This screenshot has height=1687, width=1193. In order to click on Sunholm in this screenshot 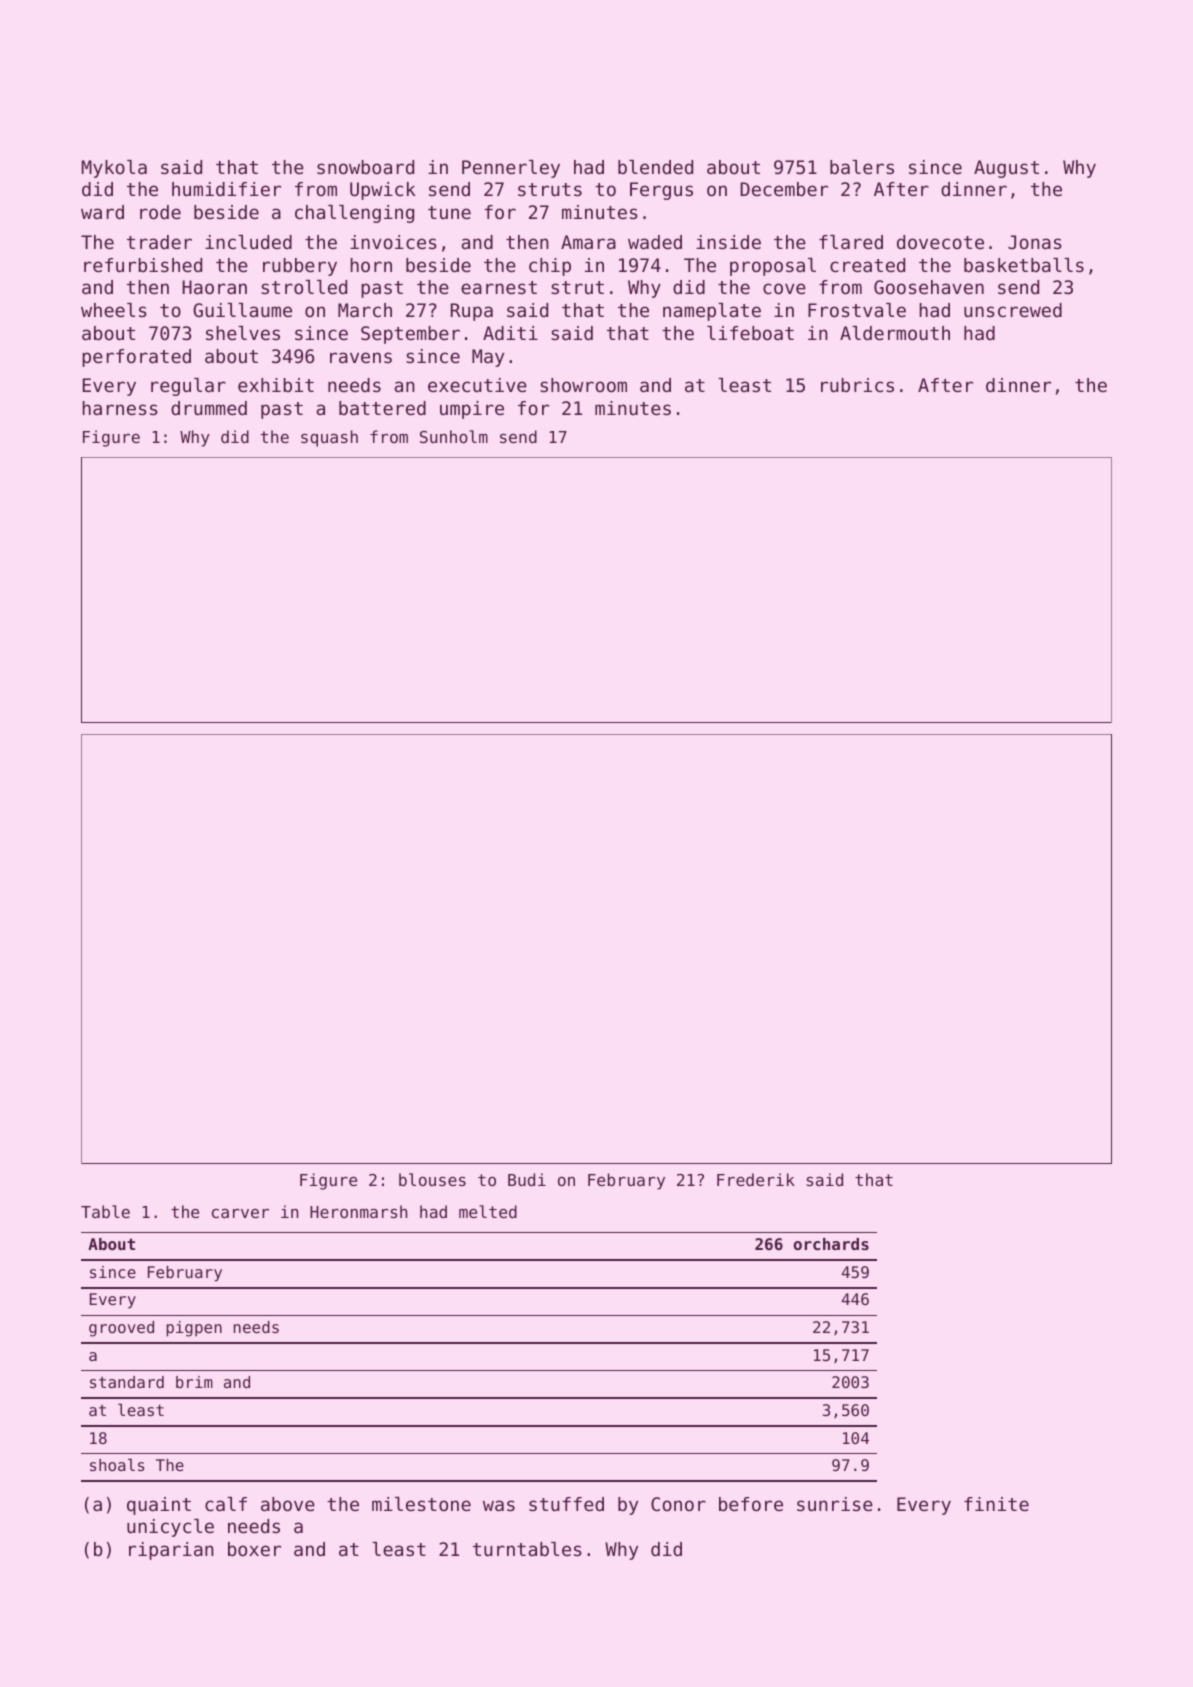, I will do `click(454, 436)`.
